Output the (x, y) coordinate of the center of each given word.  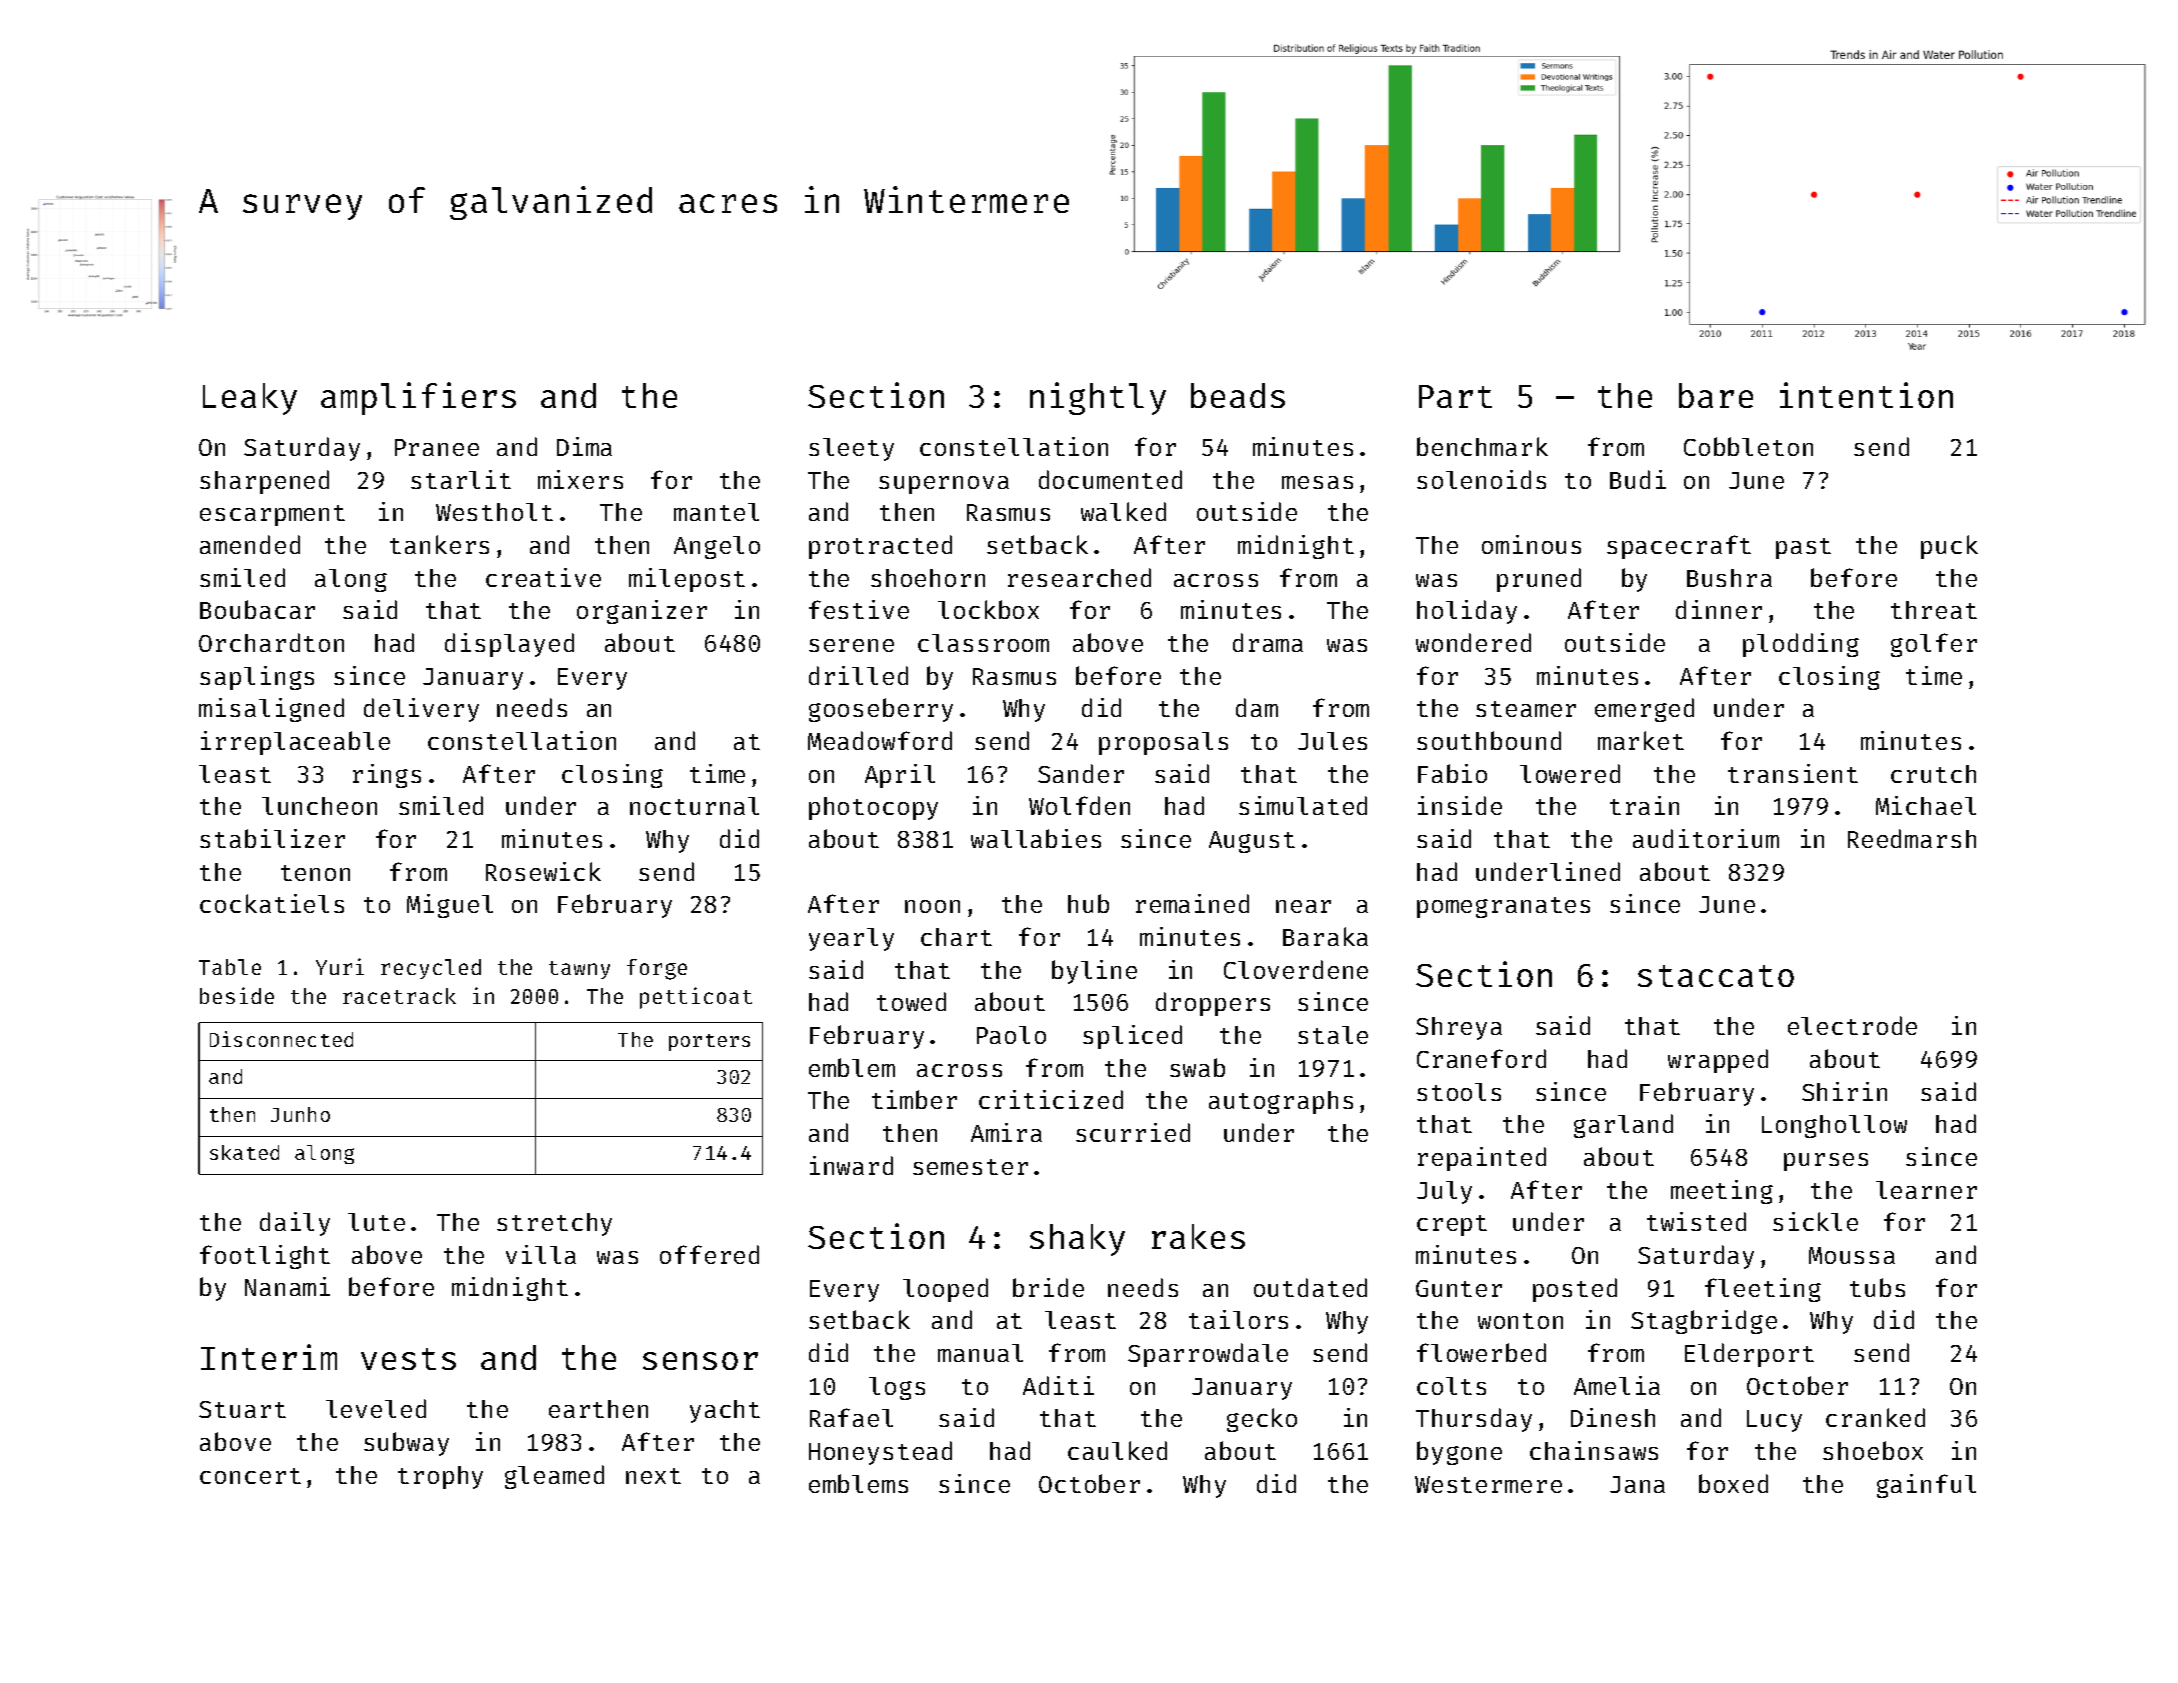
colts (1451, 1386)
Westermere (1488, 1484)
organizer (642, 612)
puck (1949, 547)
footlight (265, 1257)
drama (1268, 642)
